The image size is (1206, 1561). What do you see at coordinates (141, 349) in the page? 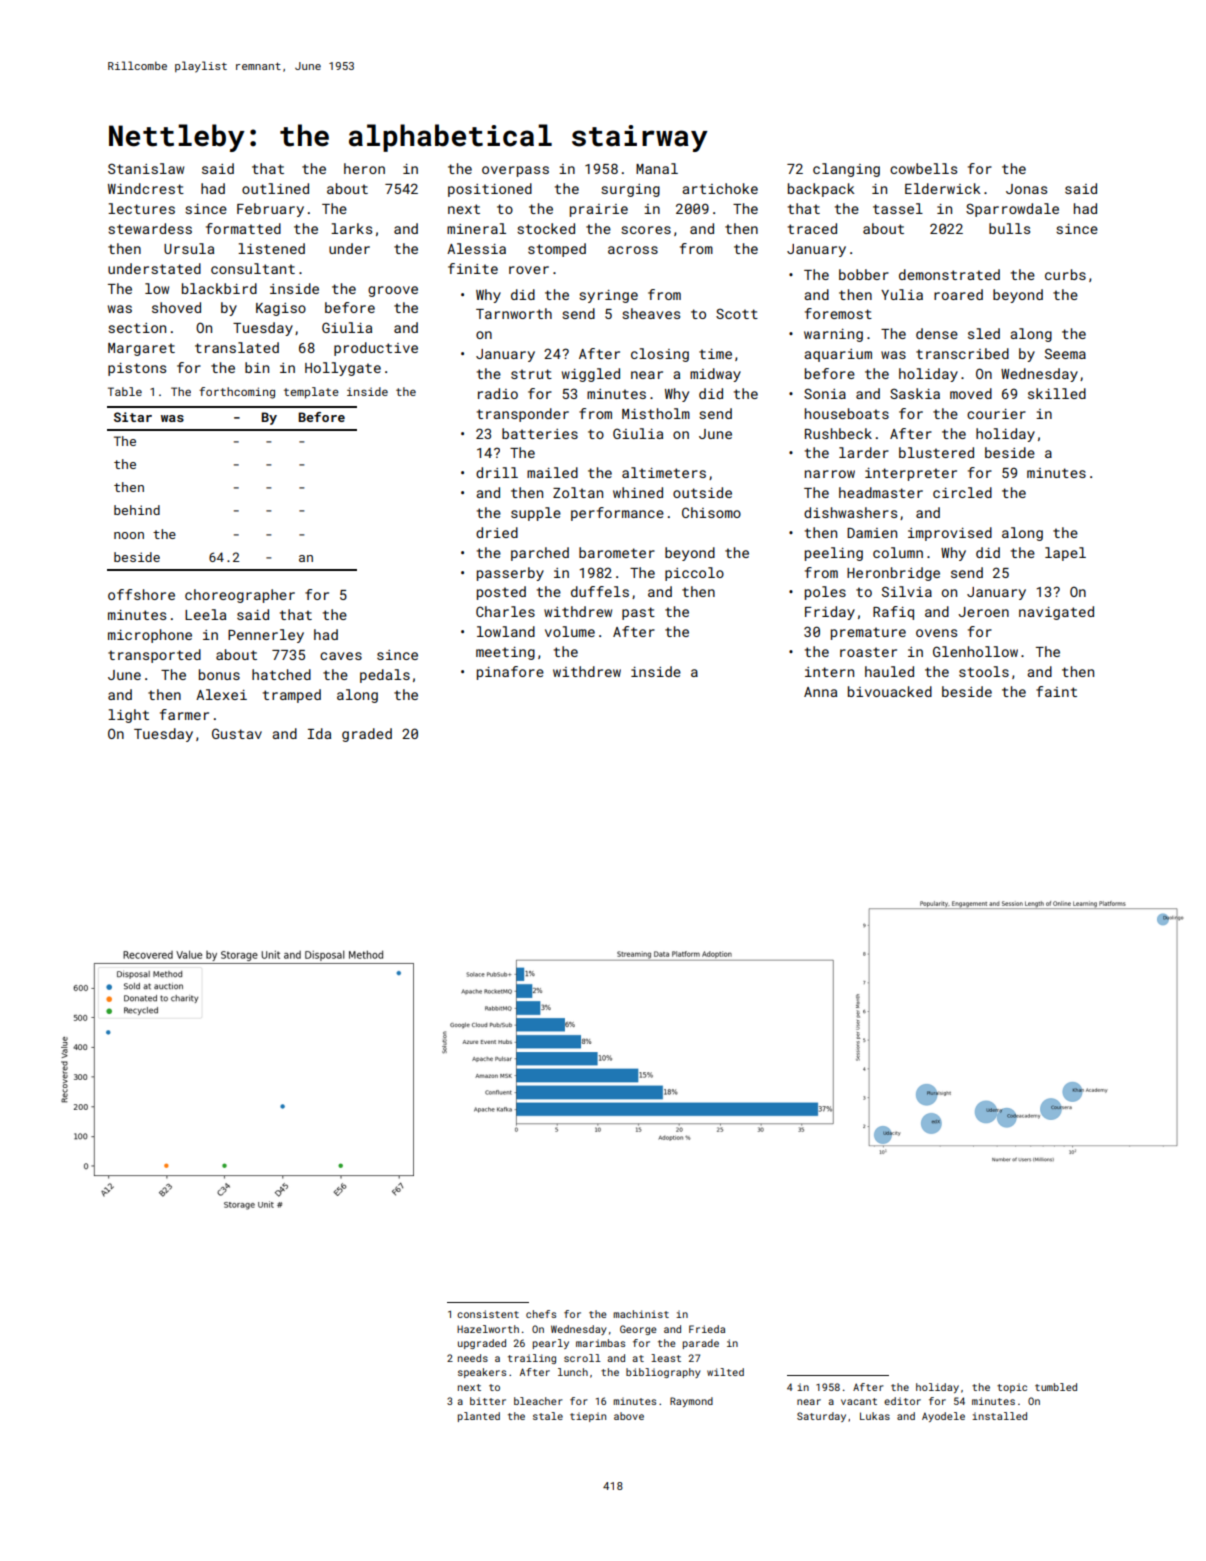
I see `Margaret` at bounding box center [141, 349].
